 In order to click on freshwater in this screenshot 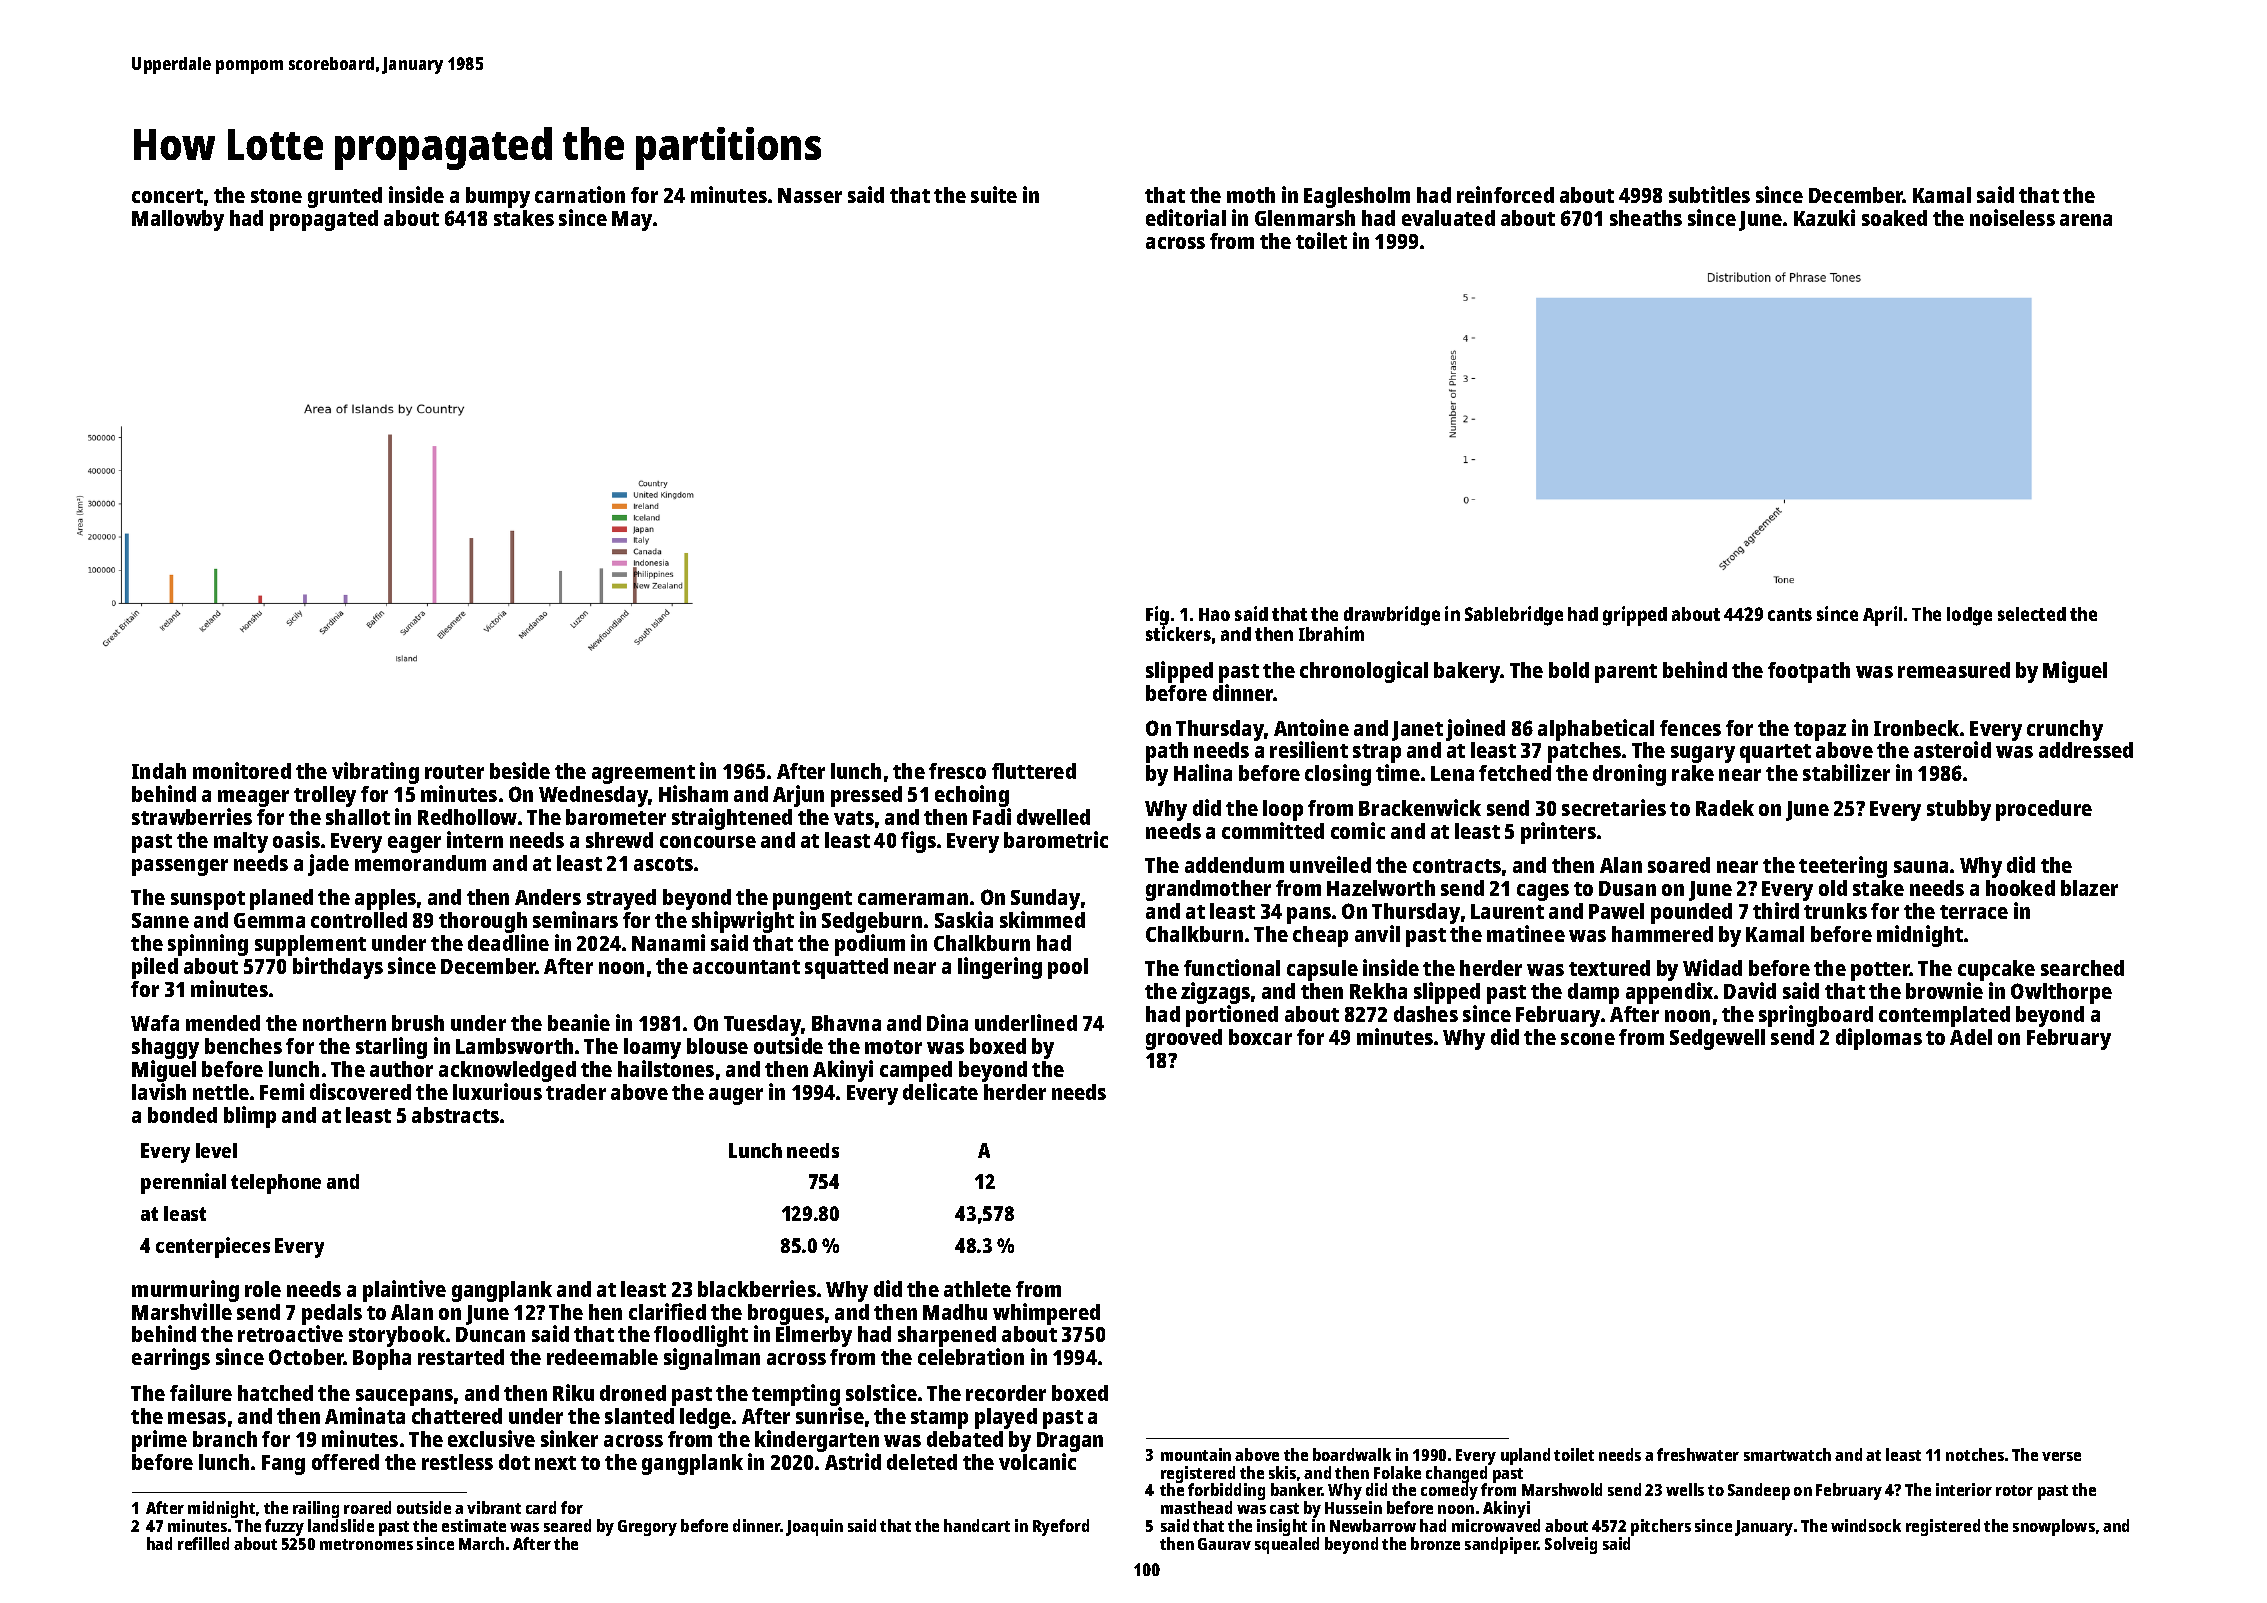, I will do `click(1698, 1454)`.
